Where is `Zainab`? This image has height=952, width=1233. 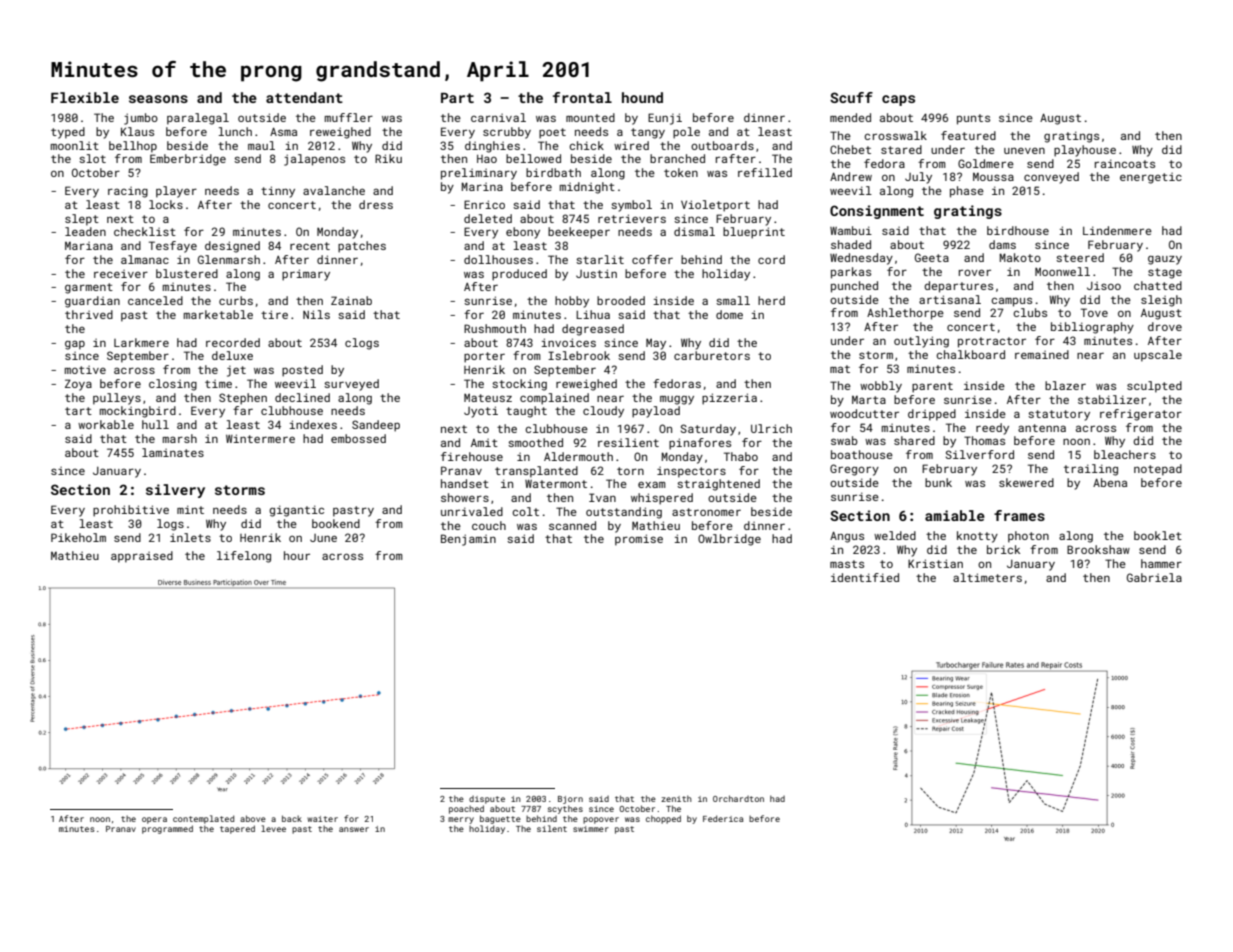
Zainab is located at coordinates (351, 300).
